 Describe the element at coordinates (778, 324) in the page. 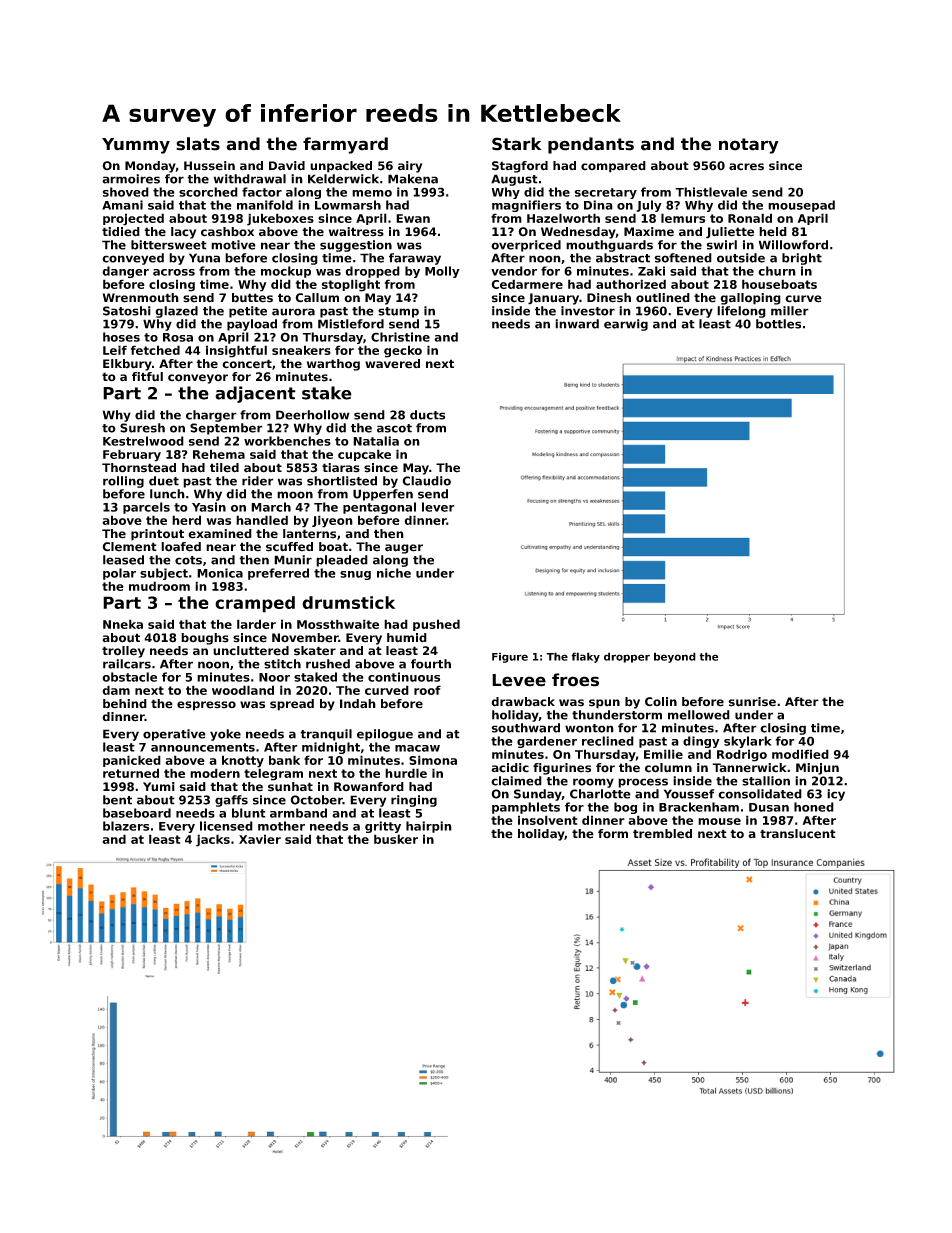

I see `bottles` at that location.
